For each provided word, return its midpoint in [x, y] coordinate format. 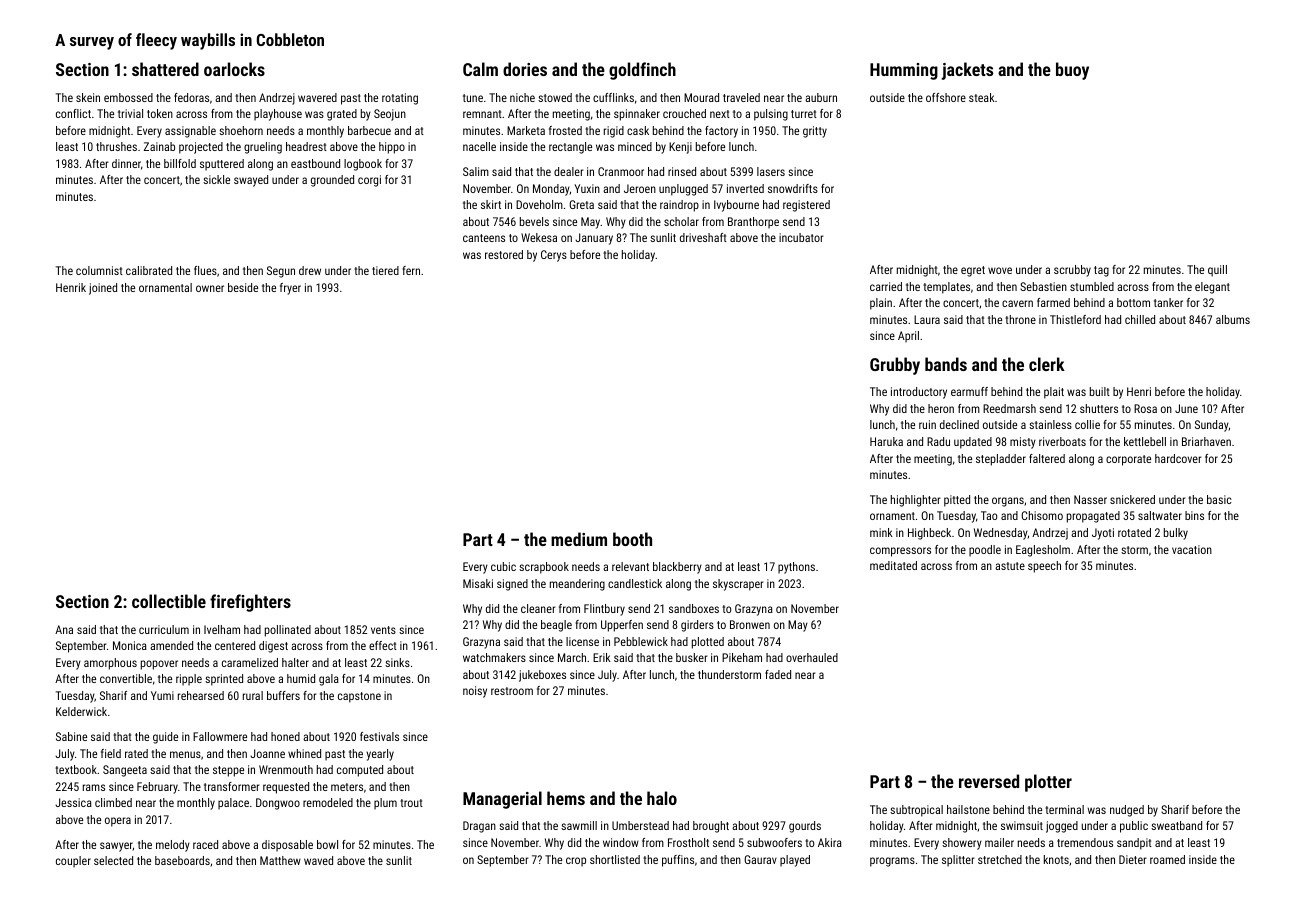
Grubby [895, 366]
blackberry [677, 568]
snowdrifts [793, 188]
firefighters [250, 603]
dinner [126, 163]
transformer [232, 786]
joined [103, 289]
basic [1219, 499]
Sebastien [1043, 286]
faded [778, 674]
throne [1020, 319]
